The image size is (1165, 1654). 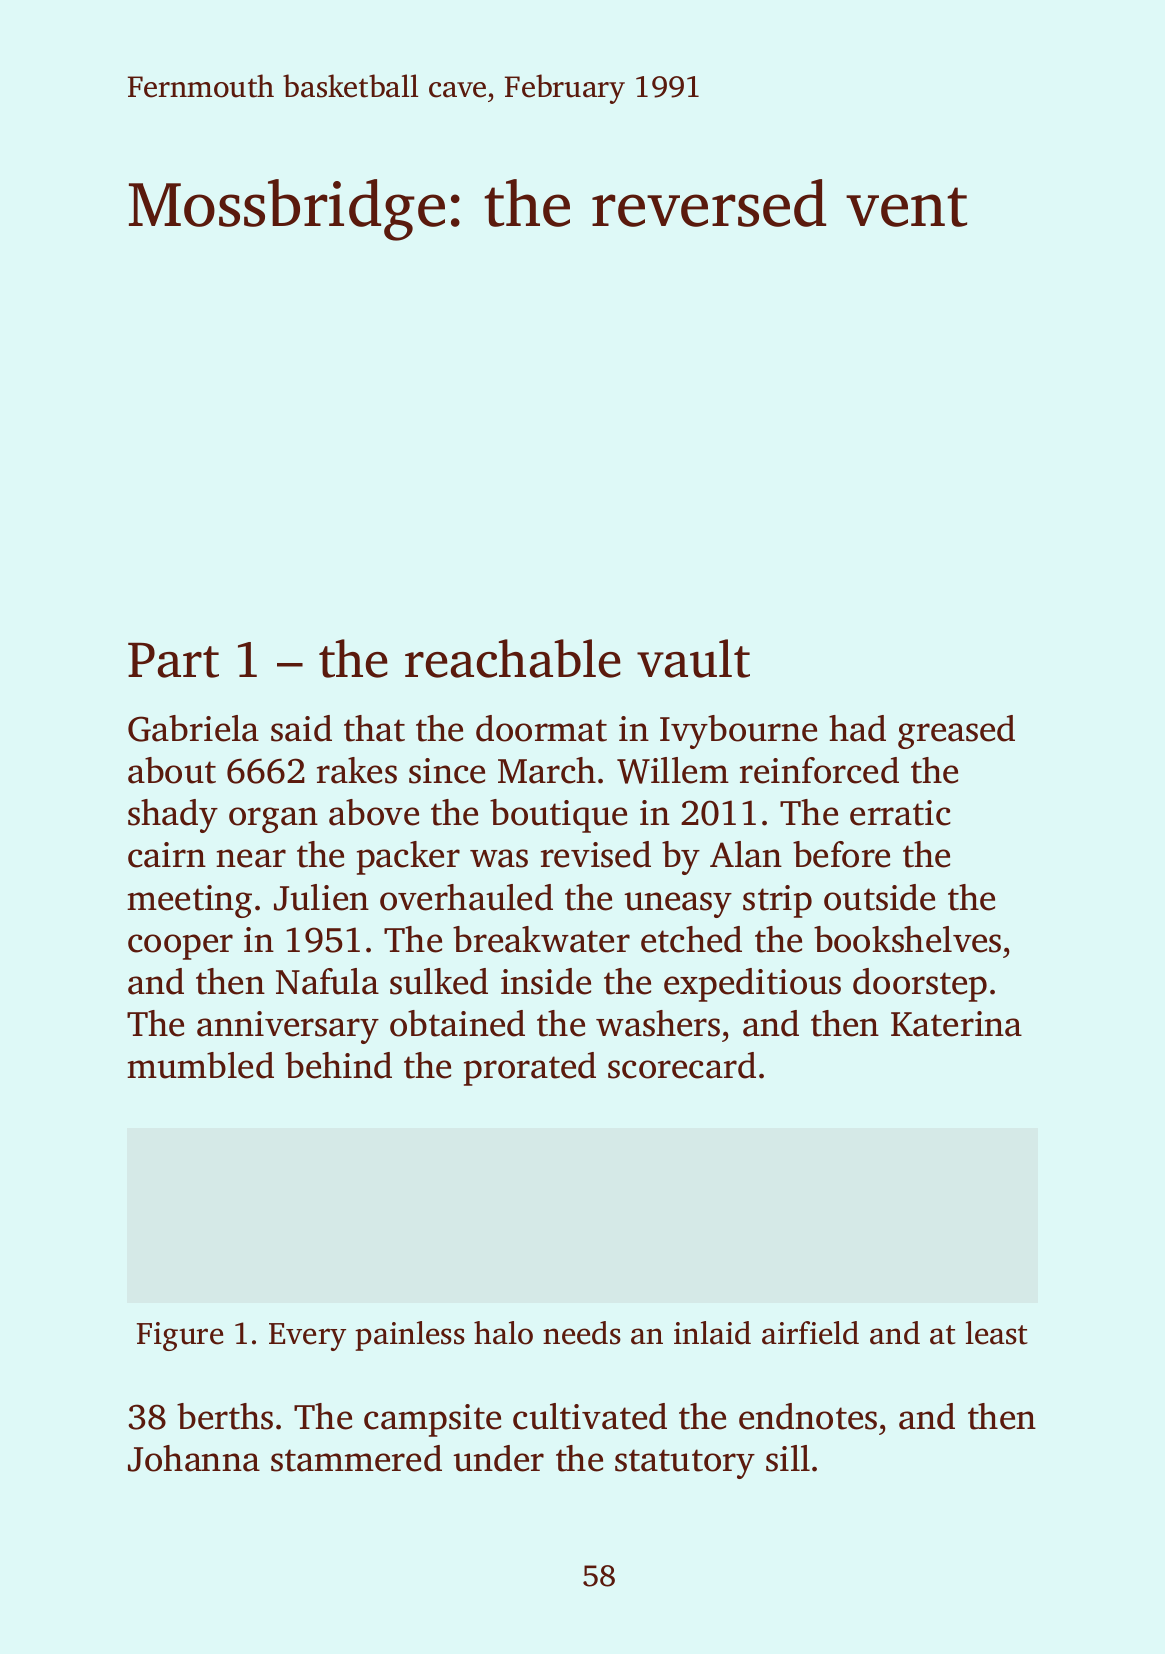 What do you see at coordinates (200, 1065) in the document?
I see `mumbled` at bounding box center [200, 1065].
